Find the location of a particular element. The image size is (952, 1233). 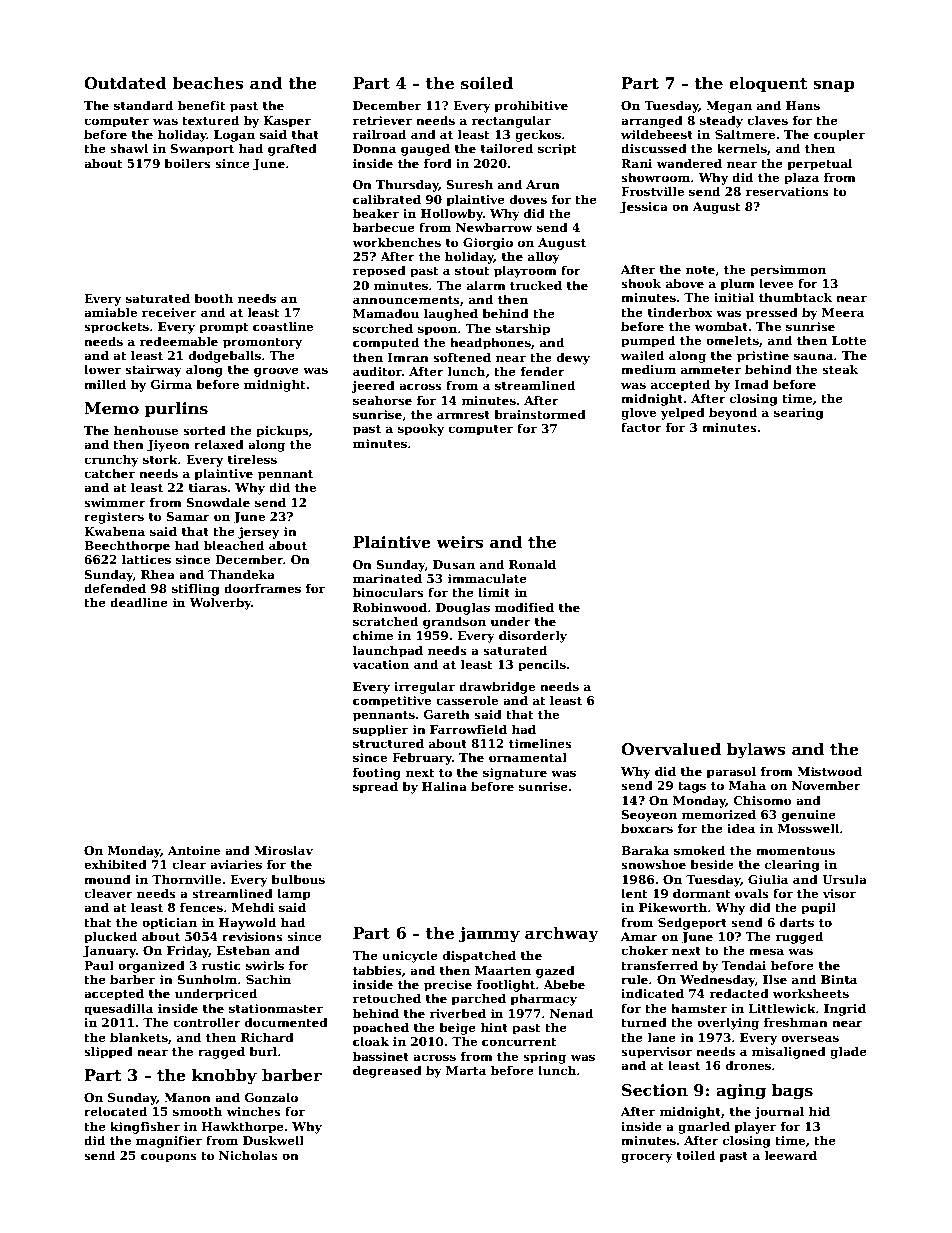

Robinwood is located at coordinates (390, 607).
